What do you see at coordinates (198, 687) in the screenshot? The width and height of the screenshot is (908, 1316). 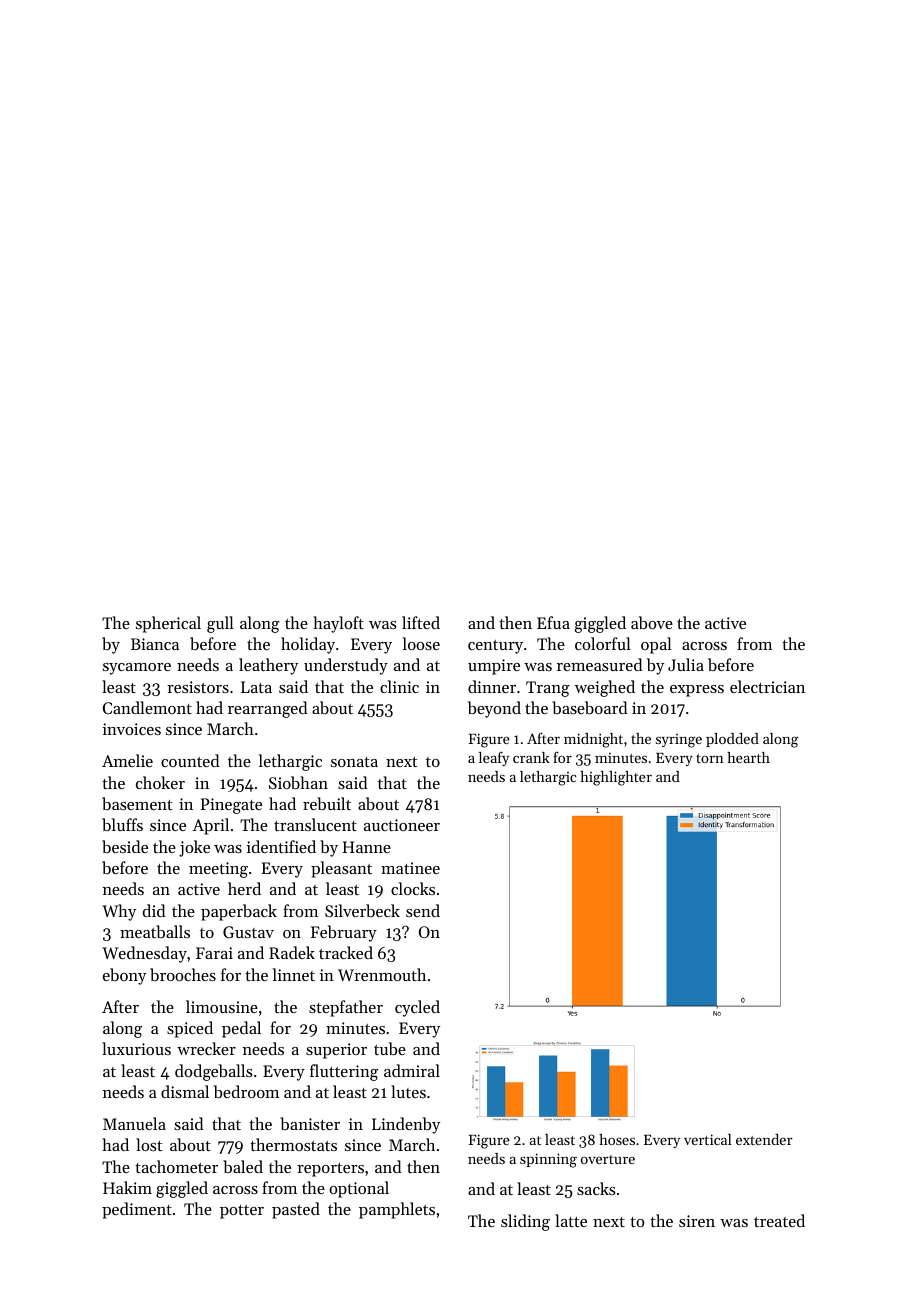 I see `resistors` at bounding box center [198, 687].
